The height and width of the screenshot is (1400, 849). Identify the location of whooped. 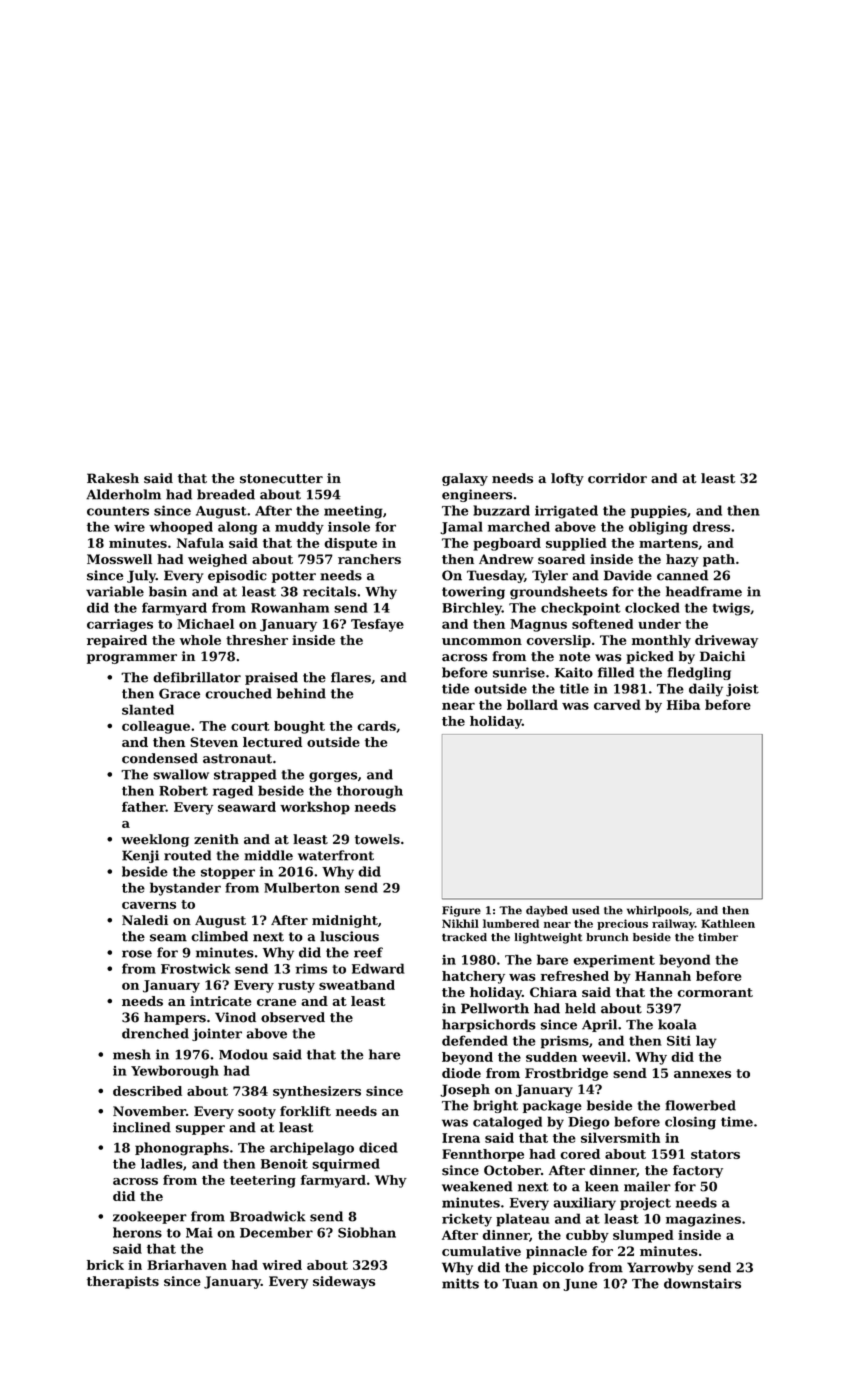
(181, 528).
